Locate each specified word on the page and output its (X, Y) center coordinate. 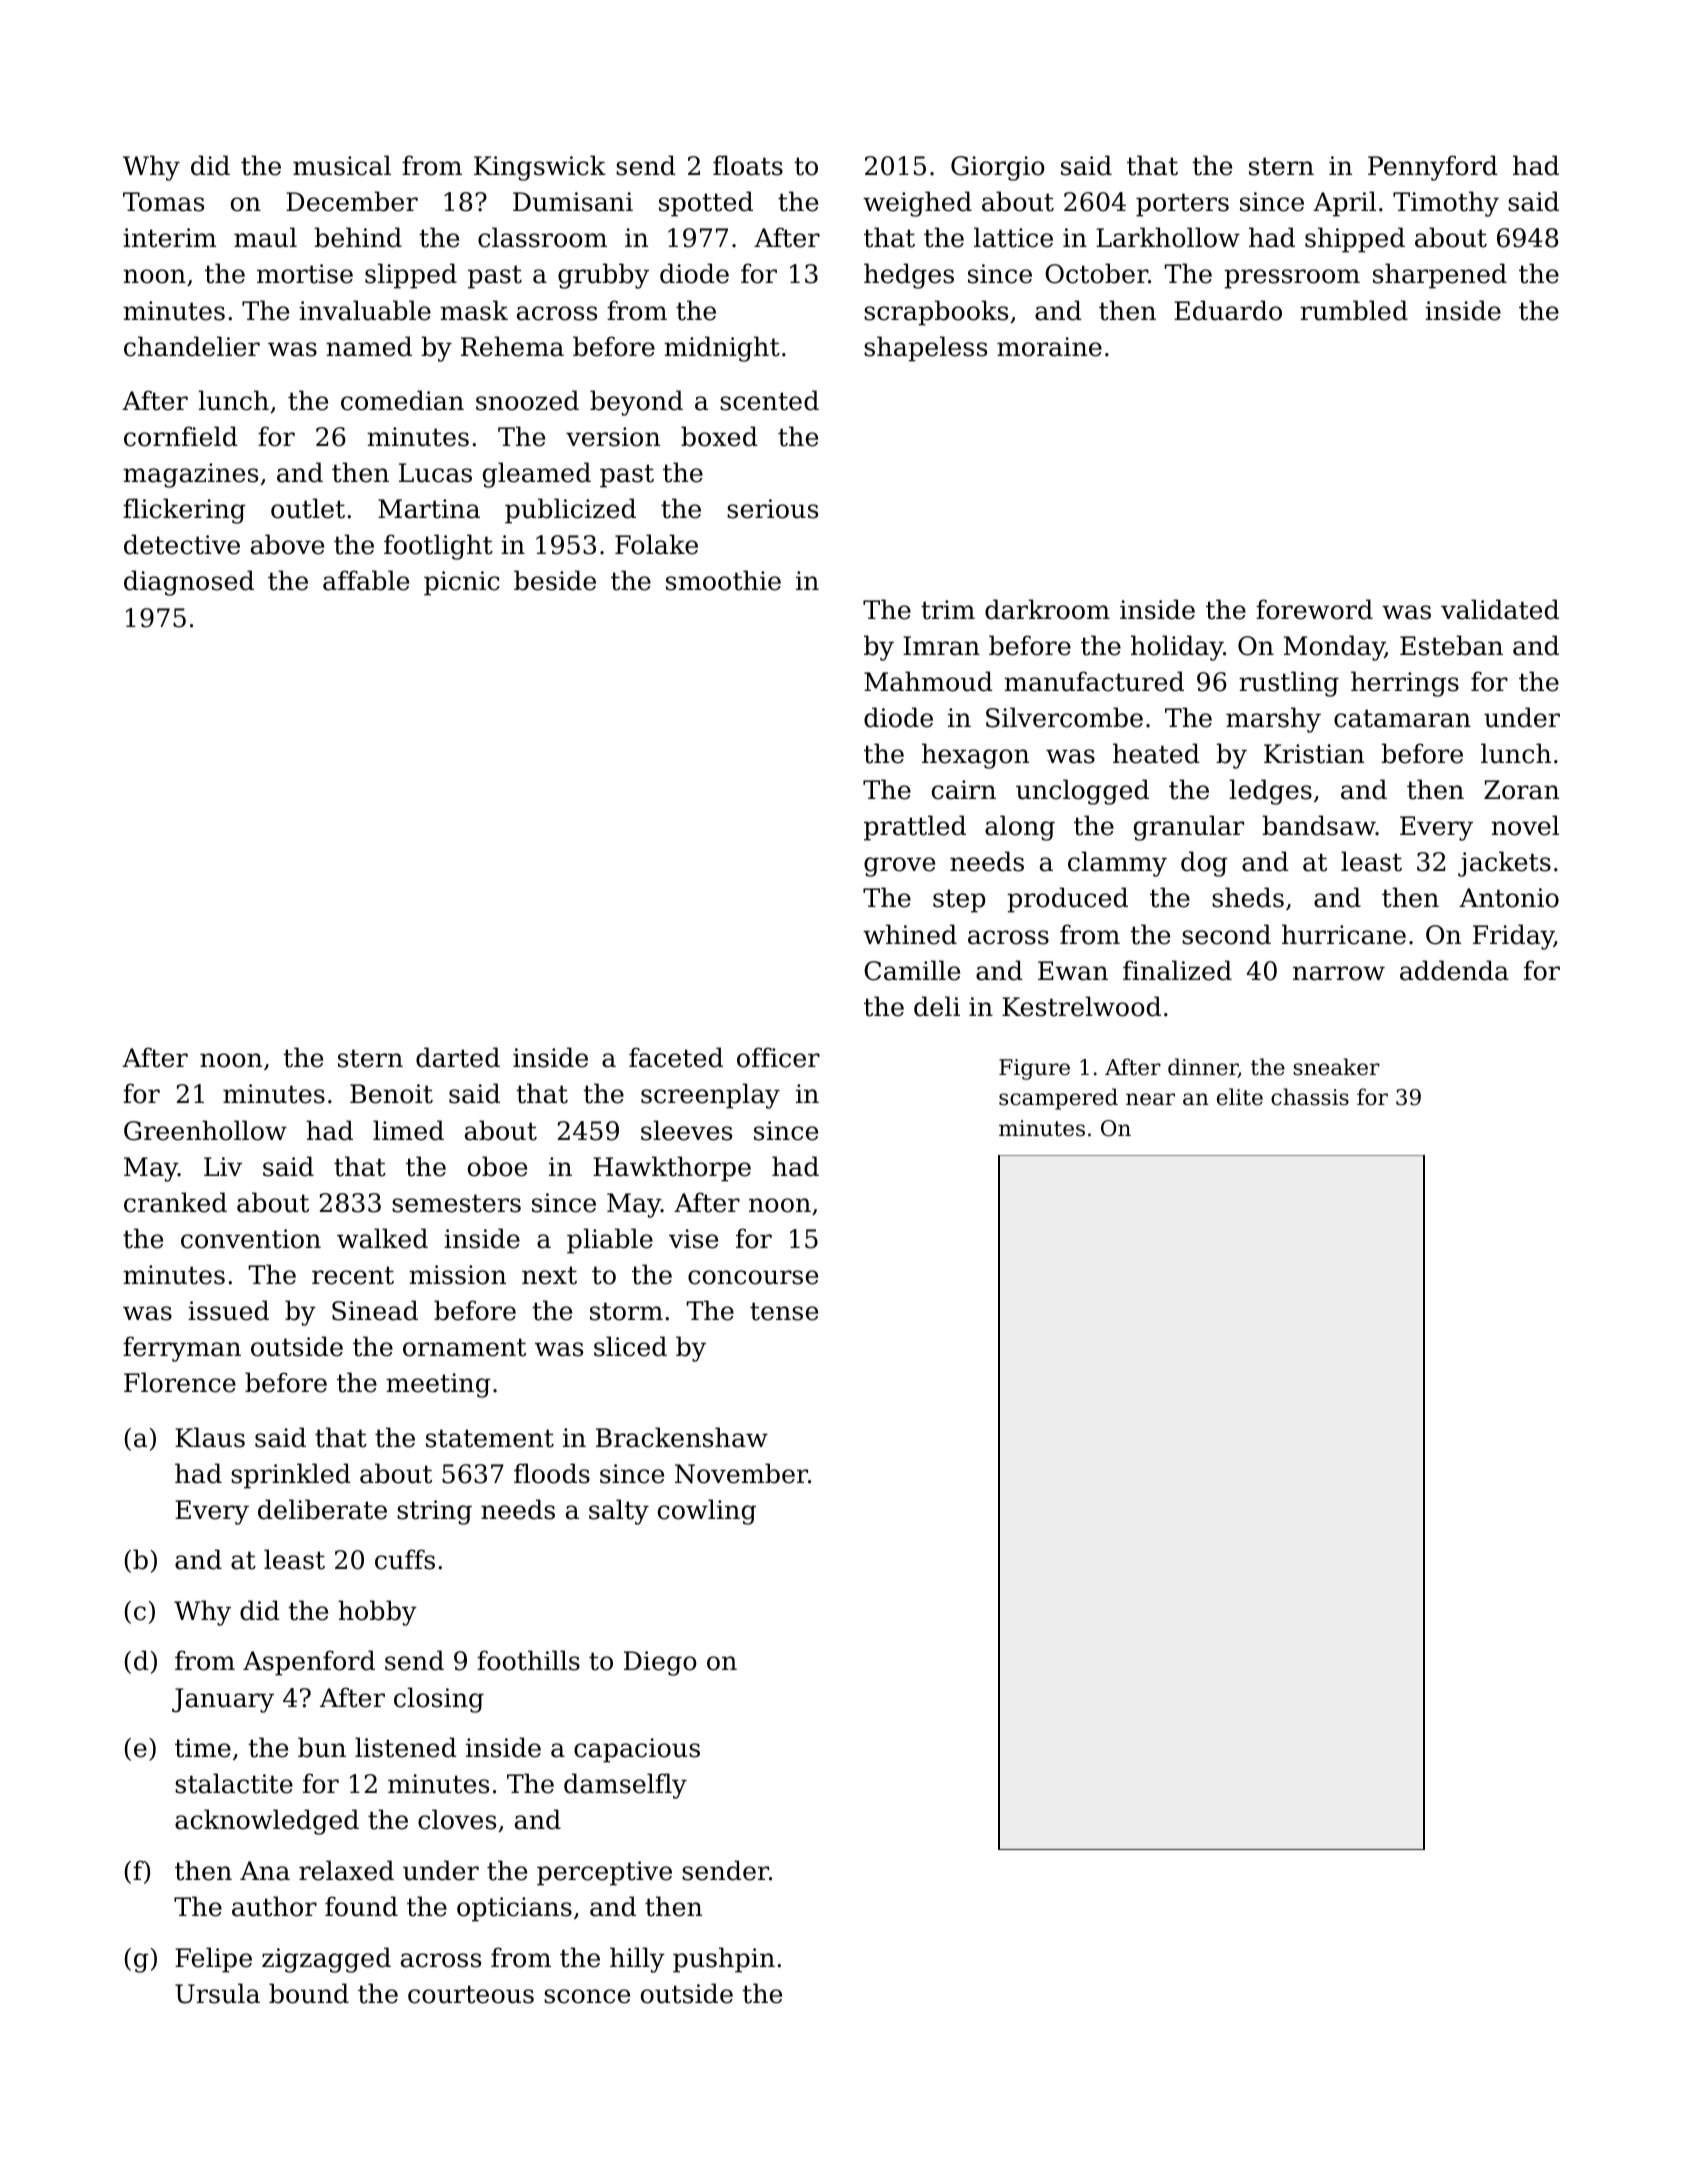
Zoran (1521, 790)
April (1344, 204)
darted (458, 1057)
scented (769, 400)
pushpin (724, 1960)
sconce (587, 1996)
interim (169, 238)
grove (899, 867)
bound (309, 1993)
